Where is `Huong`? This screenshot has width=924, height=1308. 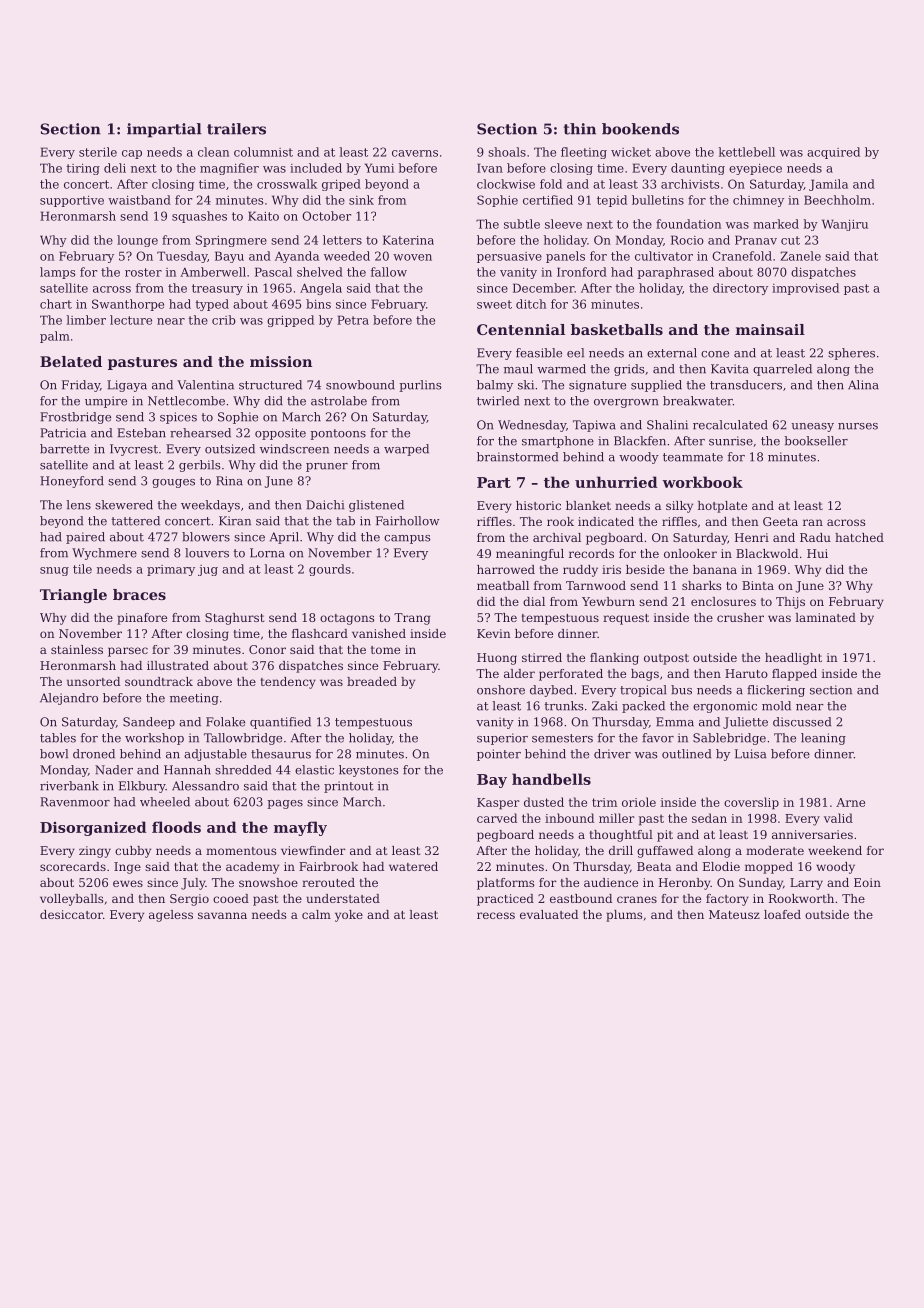 Huong is located at coordinates (497, 659).
